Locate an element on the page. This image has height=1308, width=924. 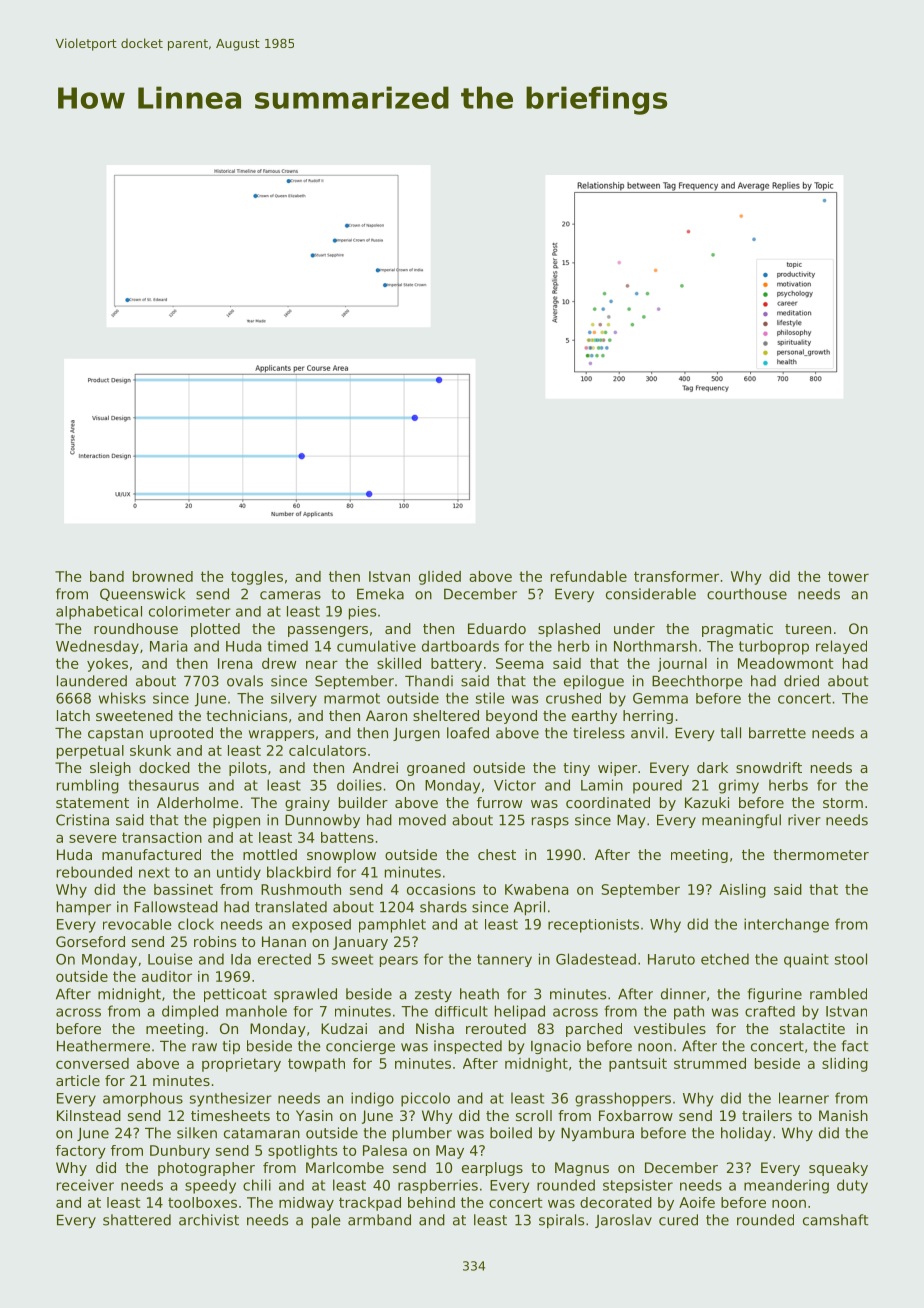
thermometer is located at coordinates (821, 854).
